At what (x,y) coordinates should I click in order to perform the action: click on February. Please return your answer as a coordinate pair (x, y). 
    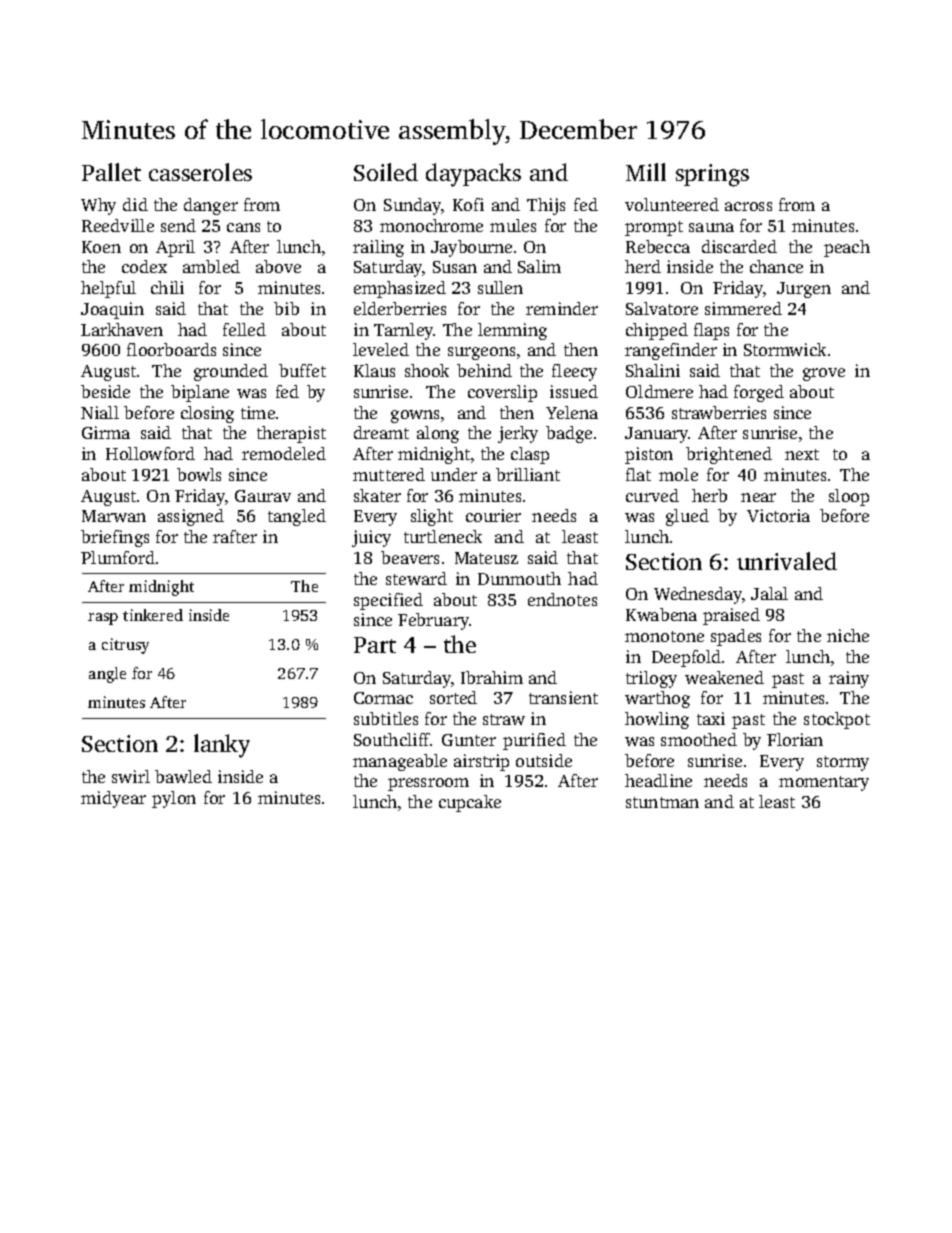
    Looking at the image, I should click on (433, 621).
